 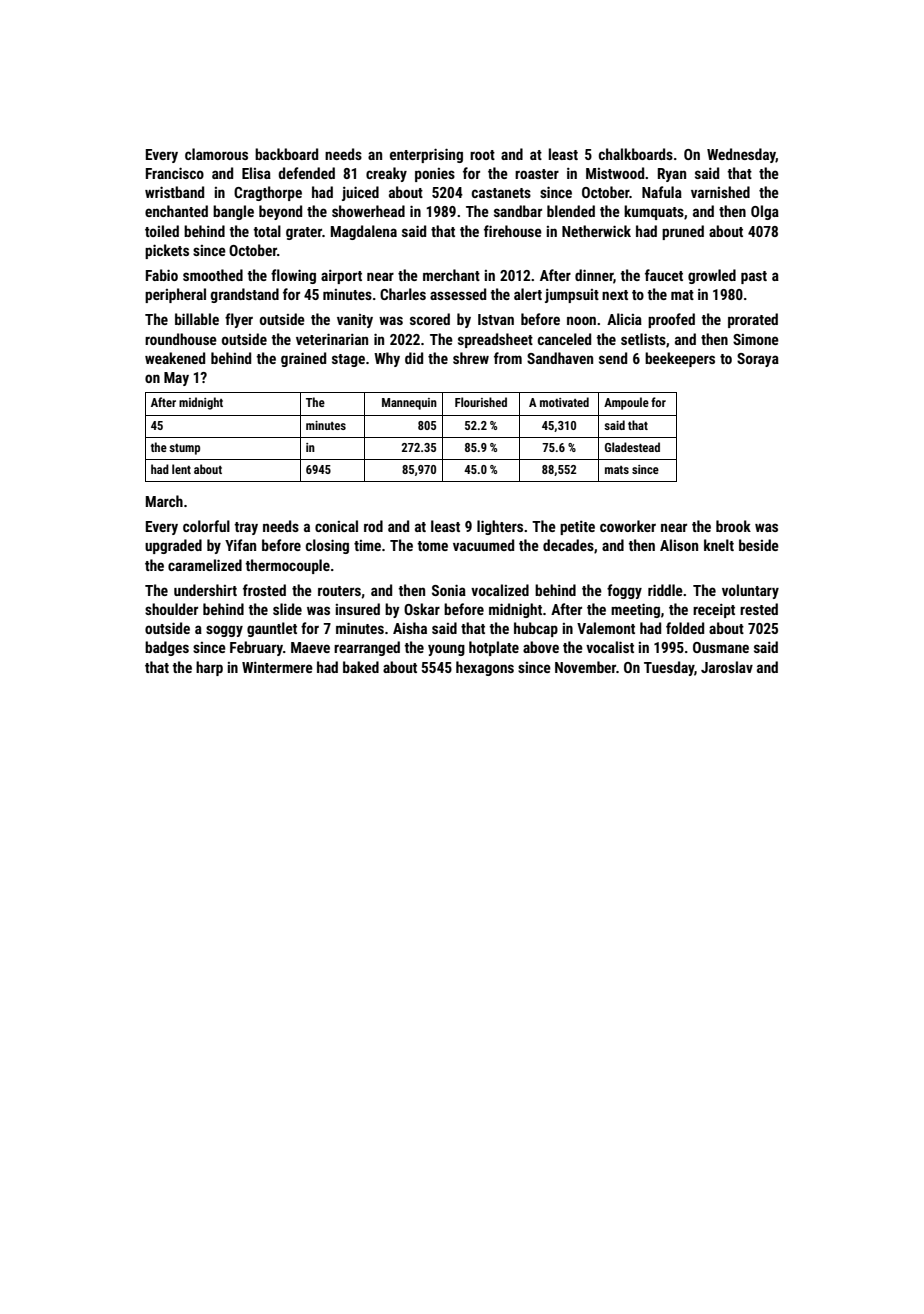 I want to click on Jaroslav, so click(x=727, y=667).
